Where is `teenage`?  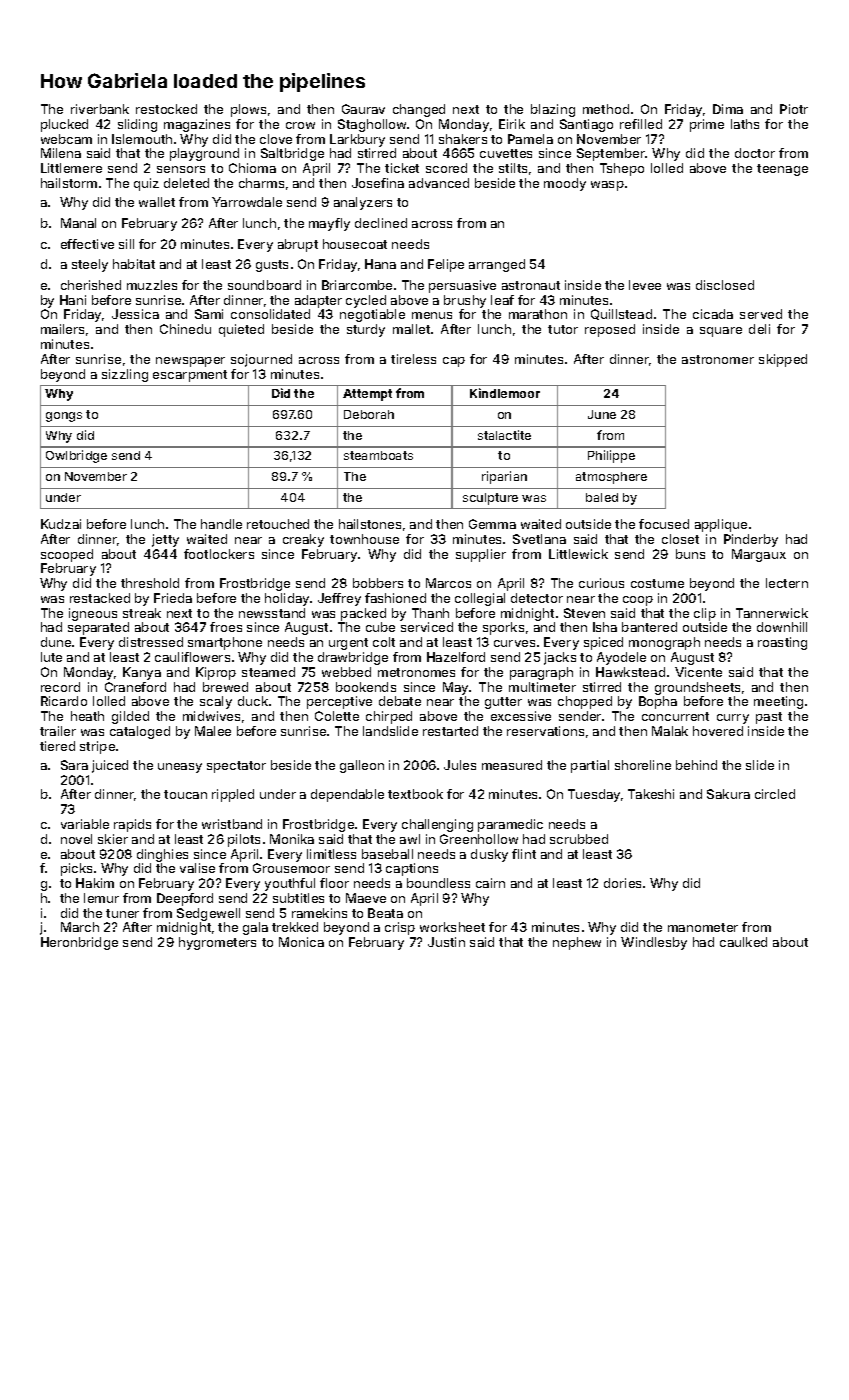 teenage is located at coordinates (782, 170).
